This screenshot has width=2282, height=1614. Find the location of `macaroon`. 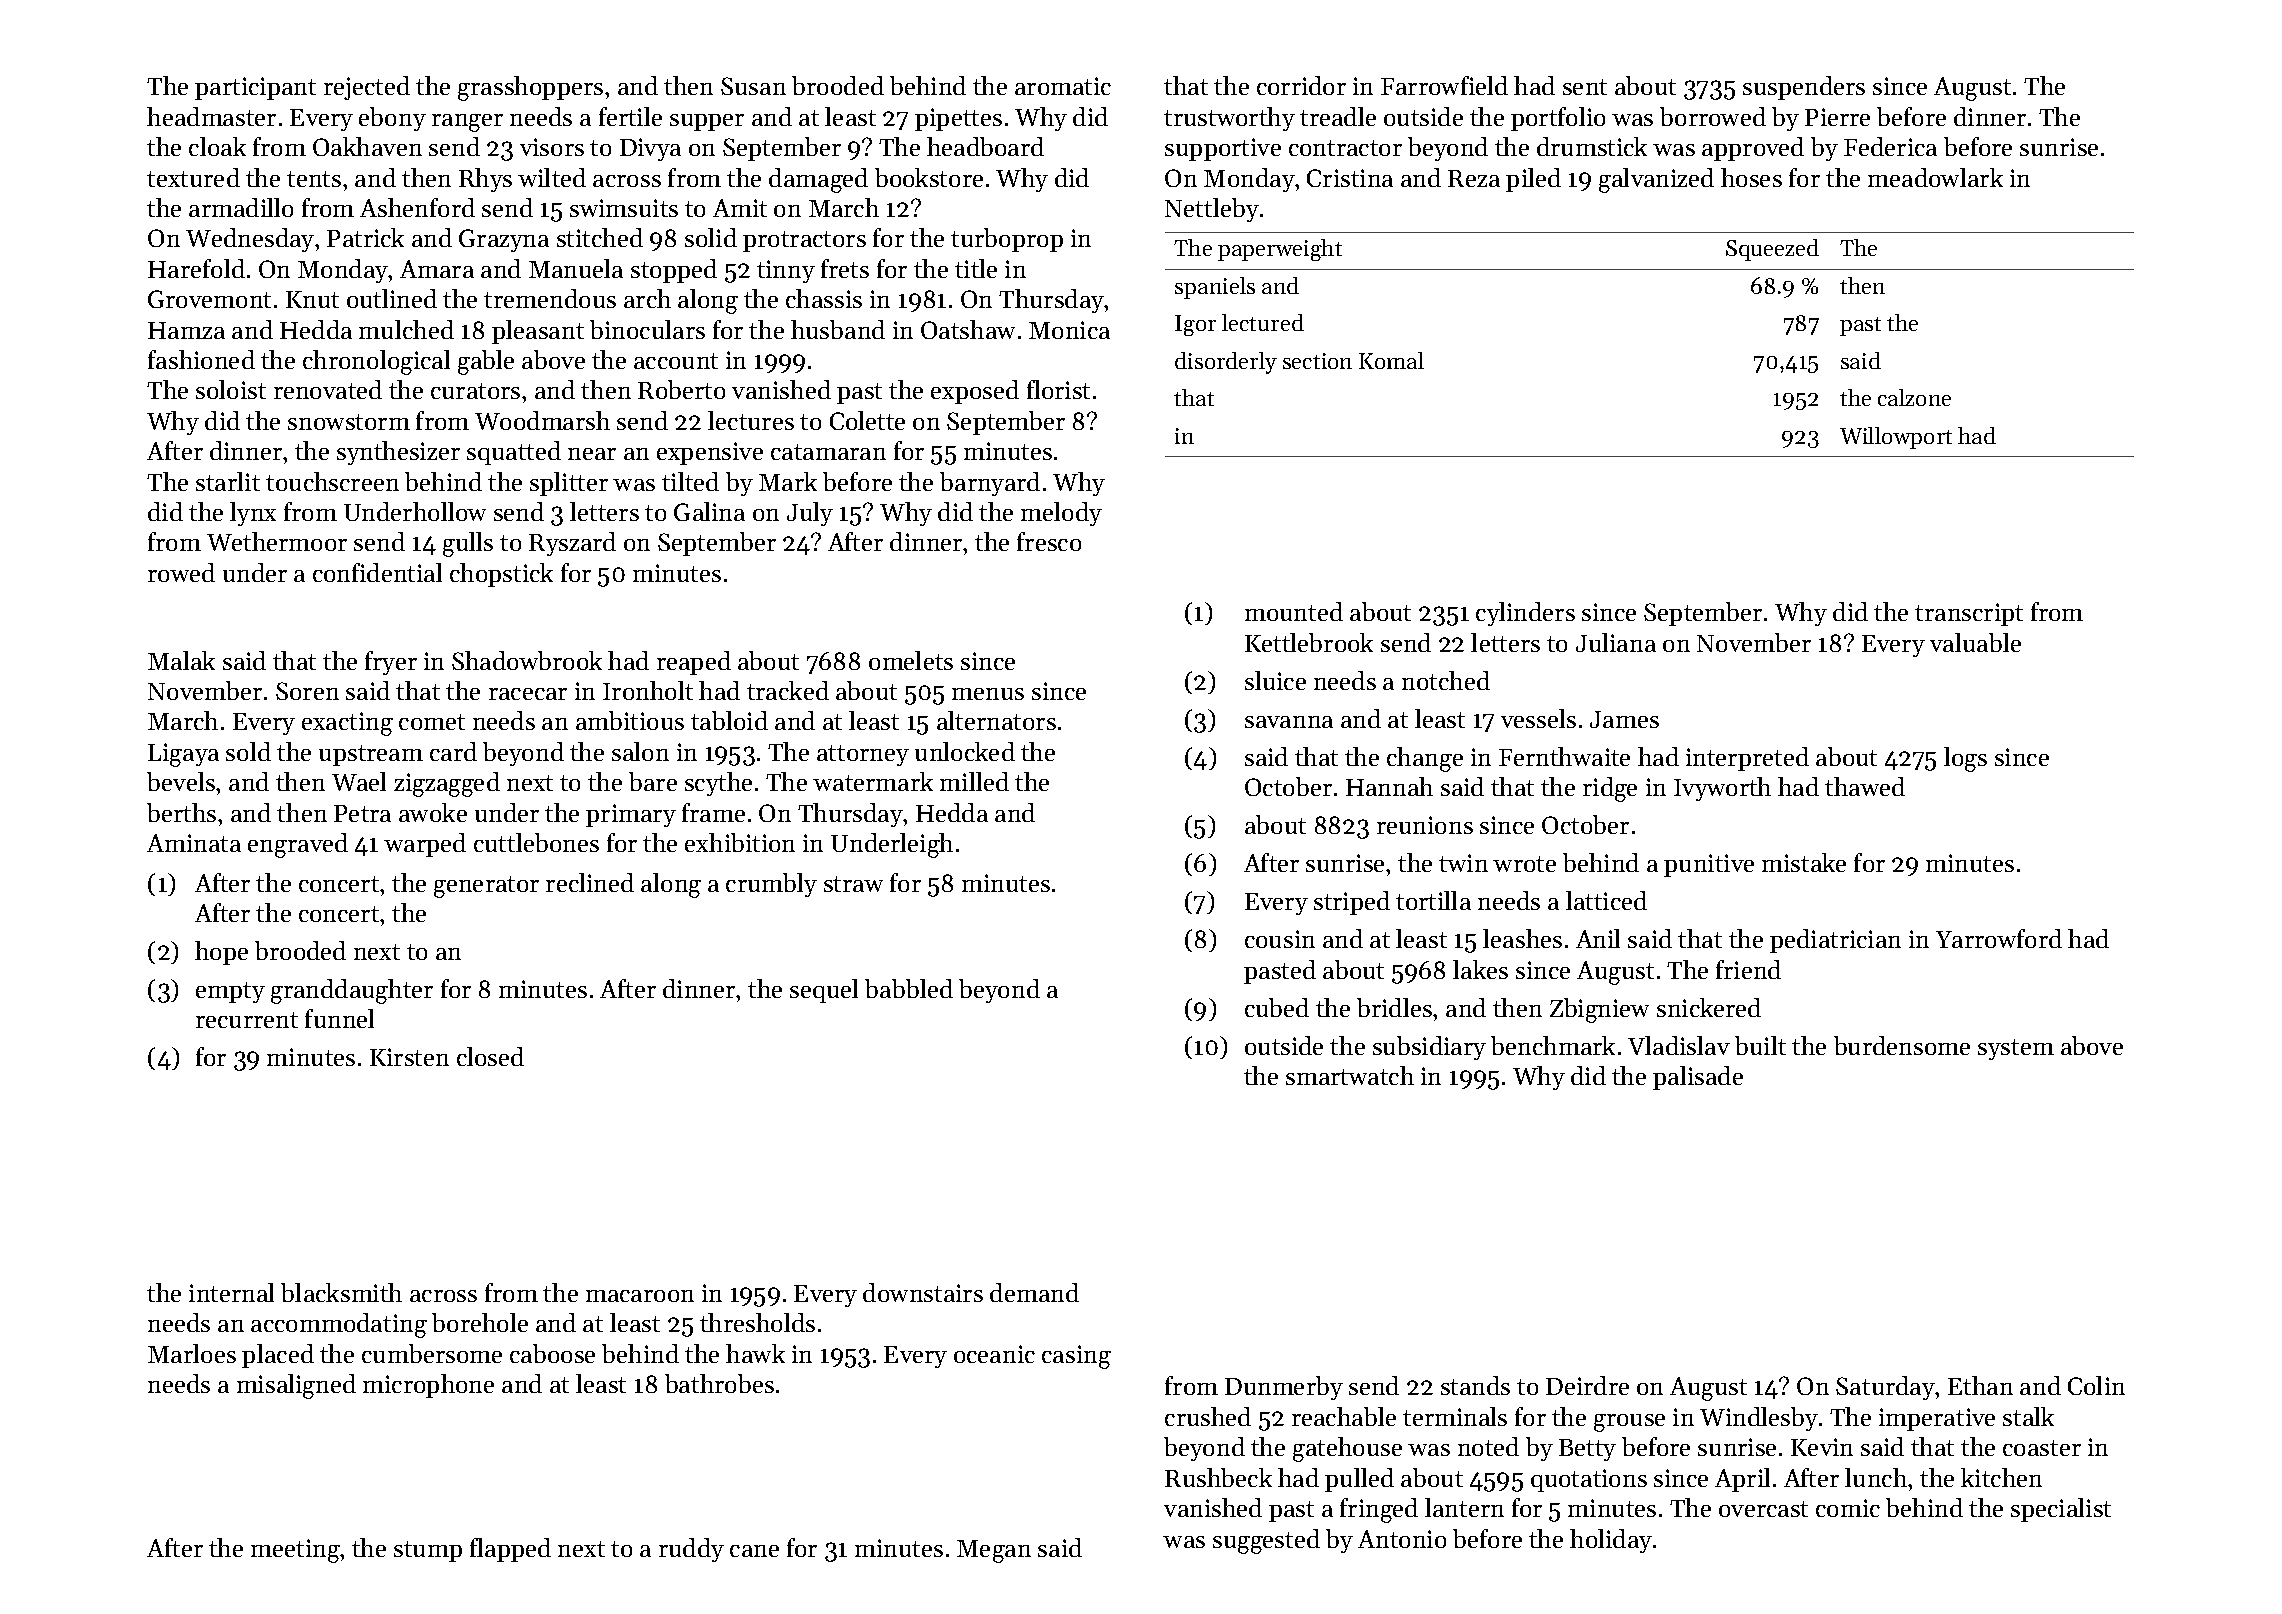

macaroon is located at coordinates (640, 1296).
